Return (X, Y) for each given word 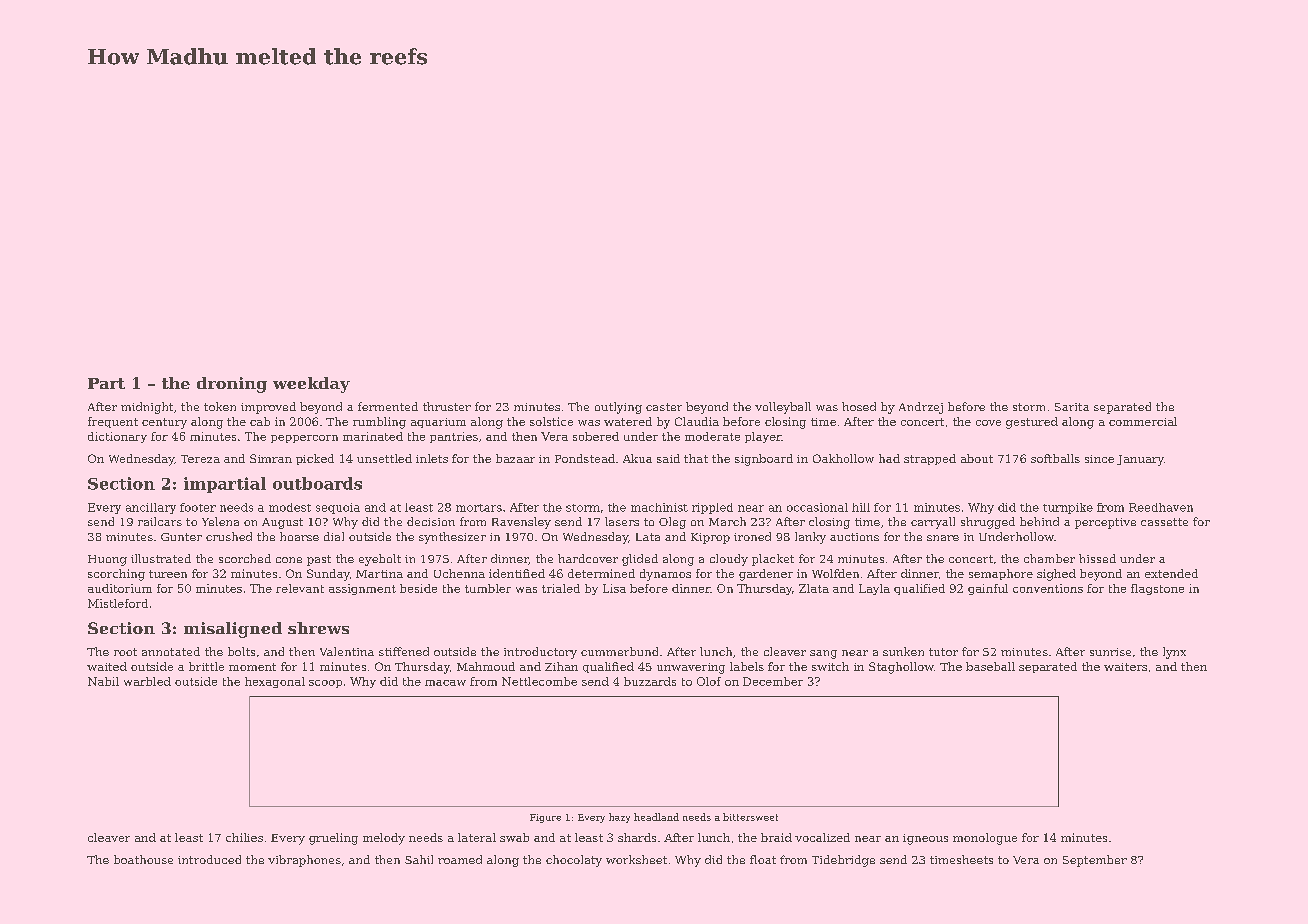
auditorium (120, 588)
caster (664, 407)
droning (232, 385)
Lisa (614, 588)
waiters (1125, 667)
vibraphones (304, 861)
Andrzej (921, 408)
